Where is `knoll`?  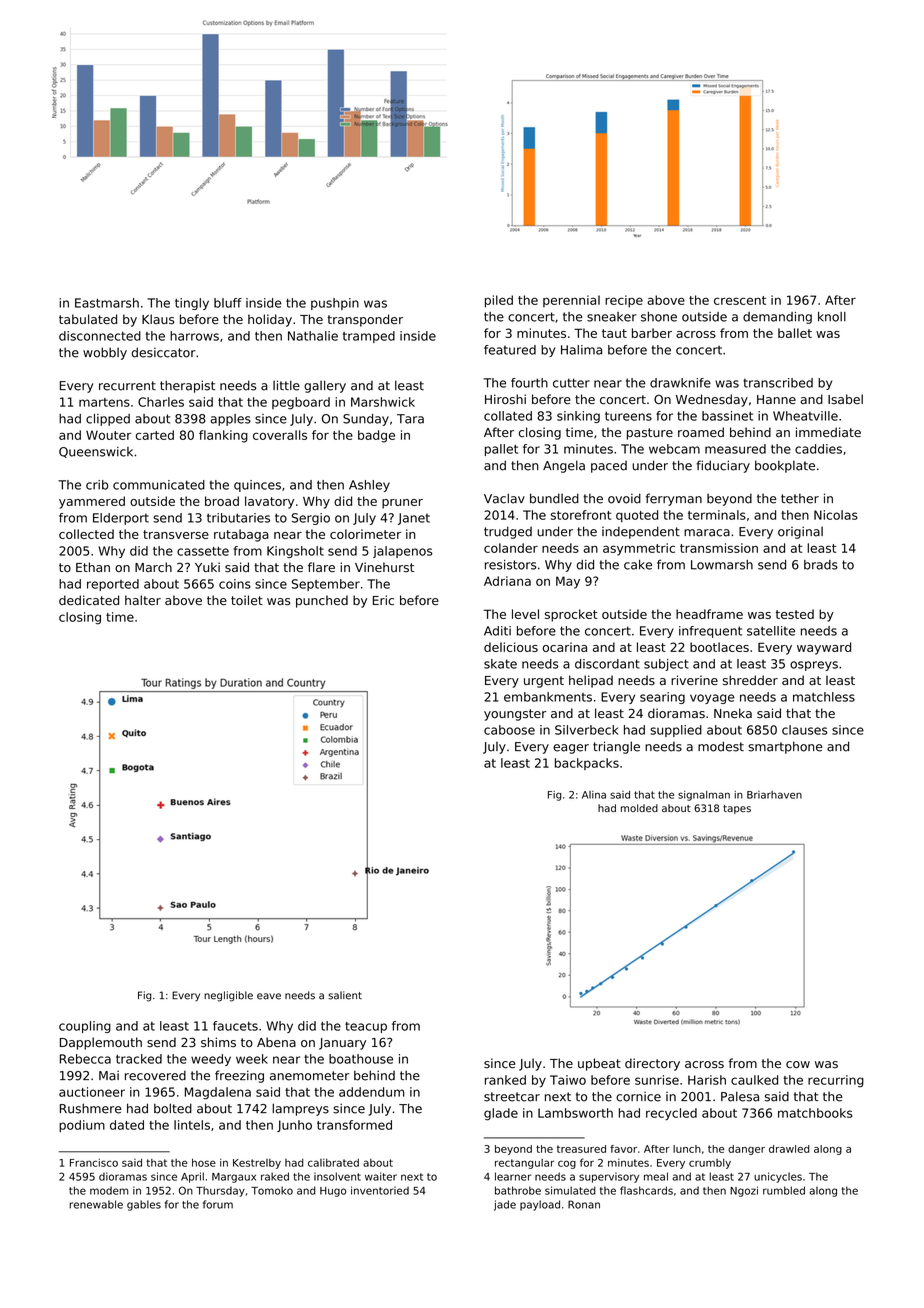
knoll is located at coordinates (832, 317).
